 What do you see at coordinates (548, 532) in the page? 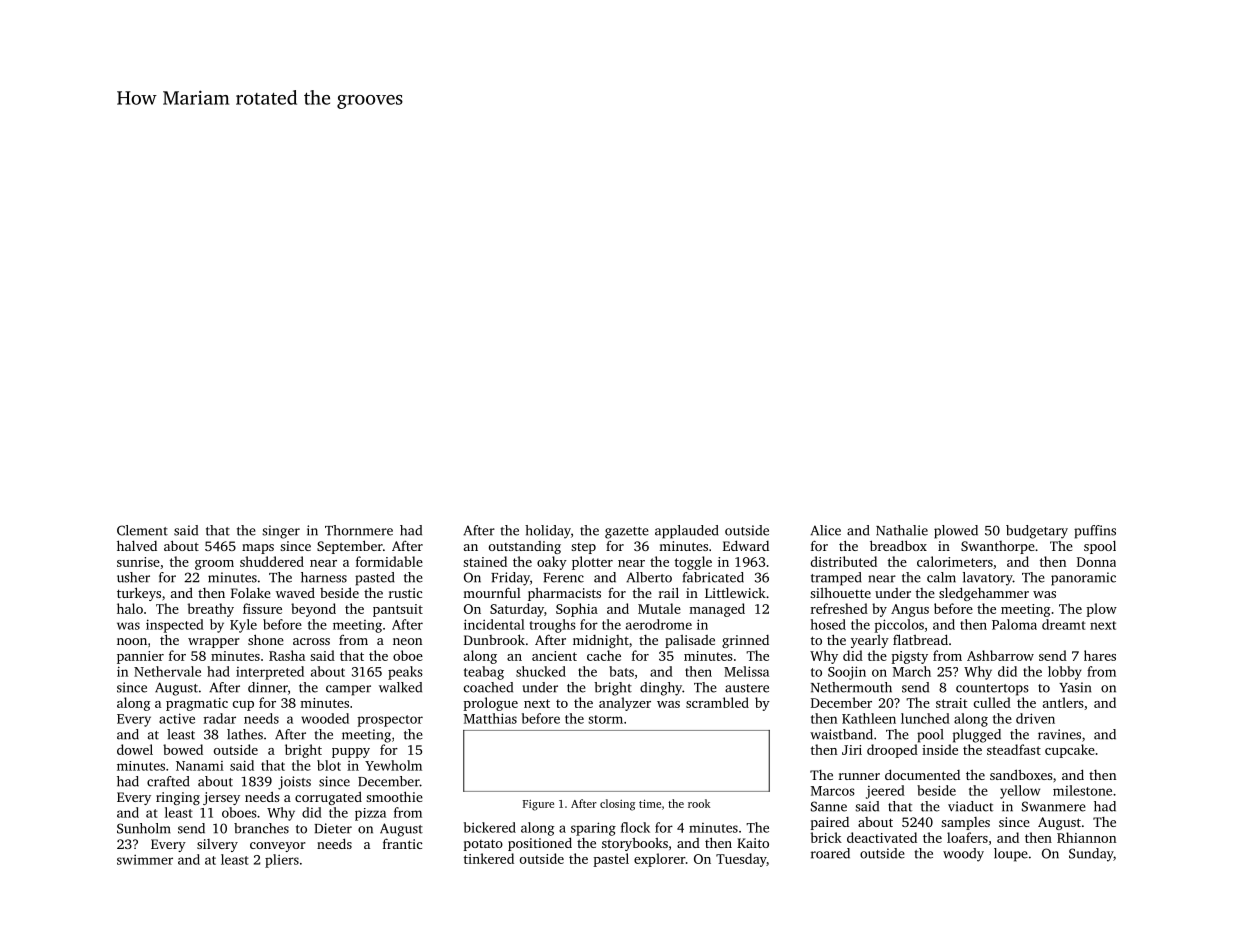
I see `holiday` at bounding box center [548, 532].
